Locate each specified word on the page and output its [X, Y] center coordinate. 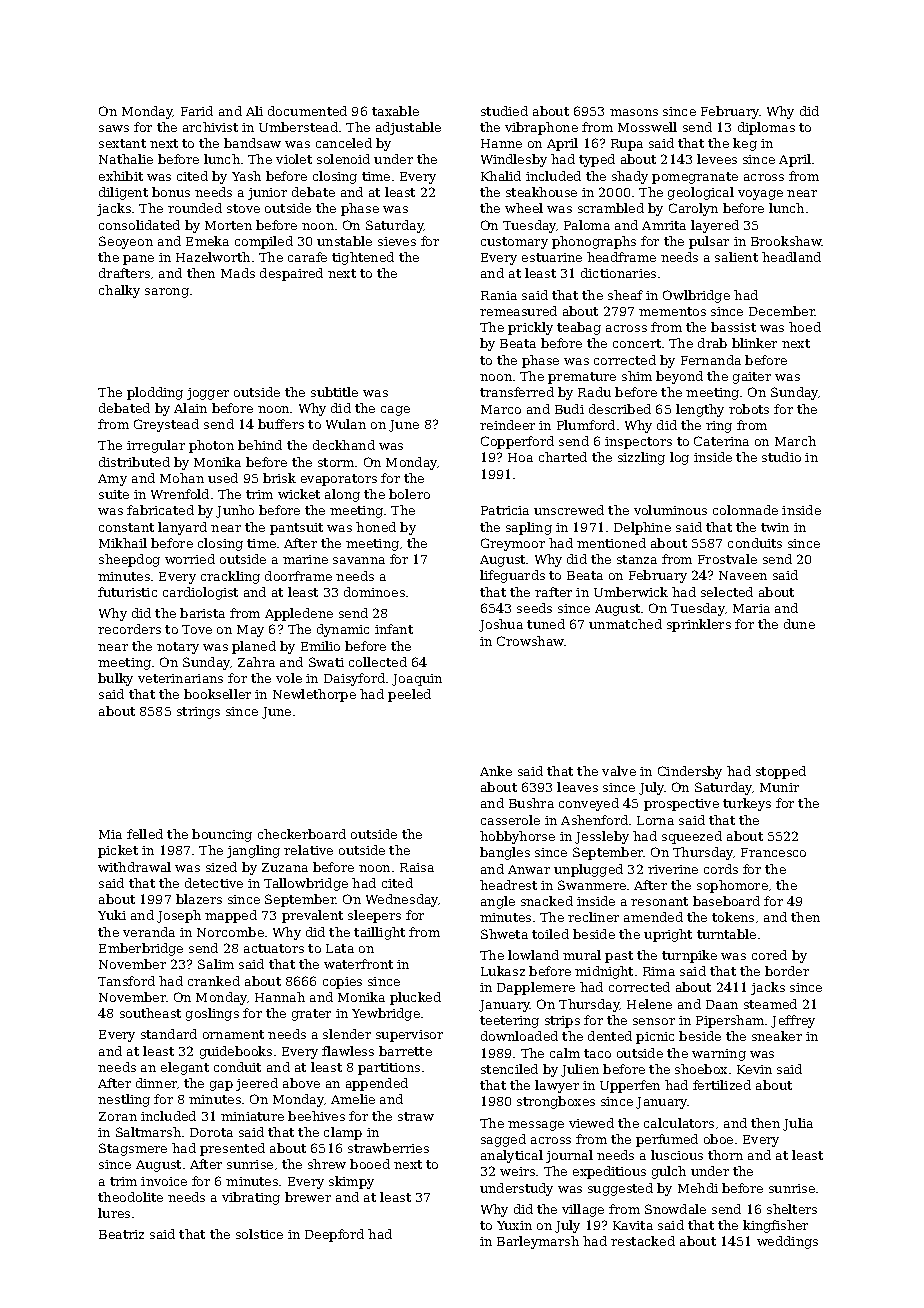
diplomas [766, 128]
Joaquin [417, 680]
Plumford [586, 425]
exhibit [121, 176]
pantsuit [296, 529]
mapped [231, 916]
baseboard [726, 901]
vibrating [251, 1198]
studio [781, 457]
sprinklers [699, 625]
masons [634, 112]
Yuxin [514, 1225]
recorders [129, 629]
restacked [643, 1241]
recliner [593, 917]
